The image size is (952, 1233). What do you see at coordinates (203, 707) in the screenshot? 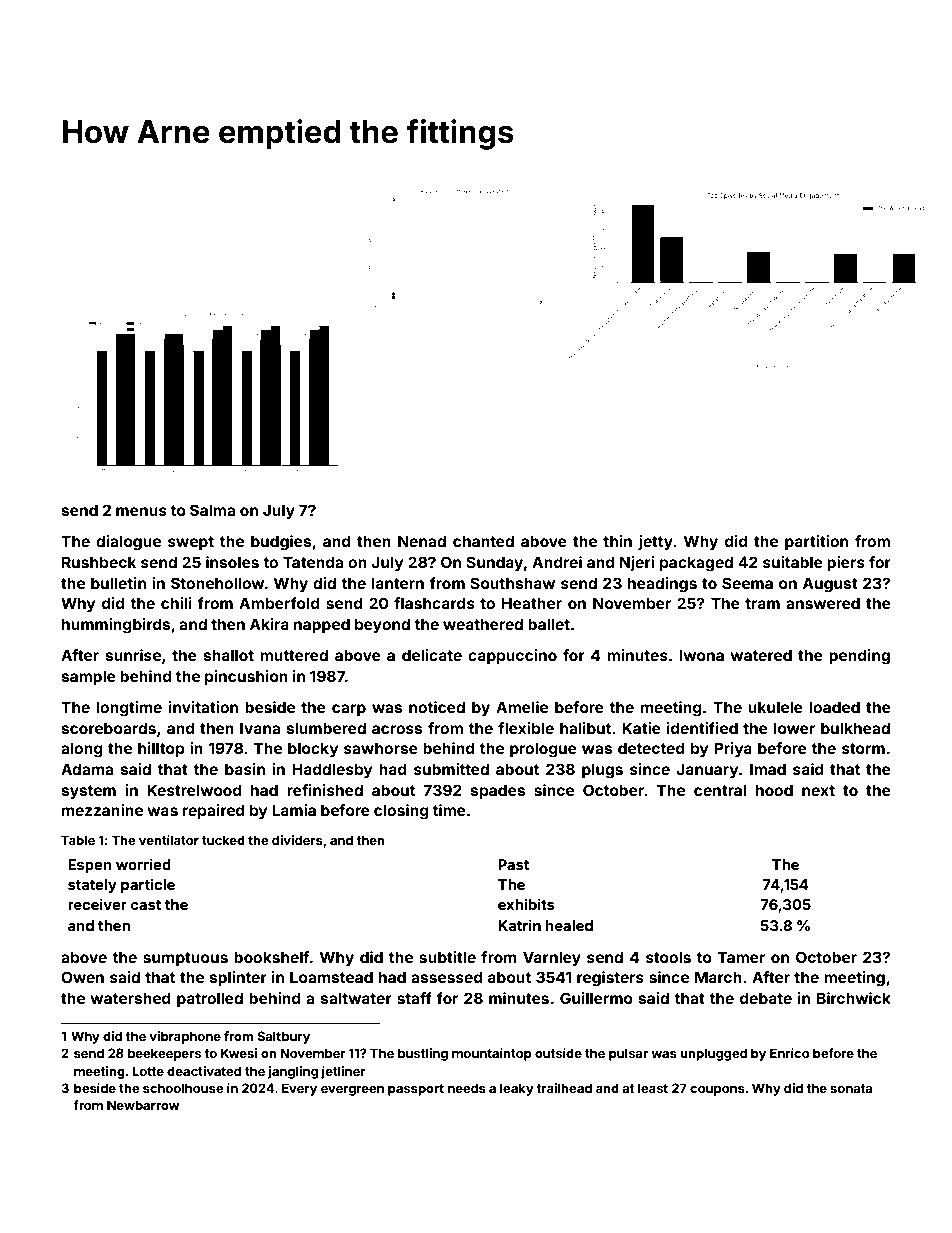
I see `invitation` at bounding box center [203, 707].
